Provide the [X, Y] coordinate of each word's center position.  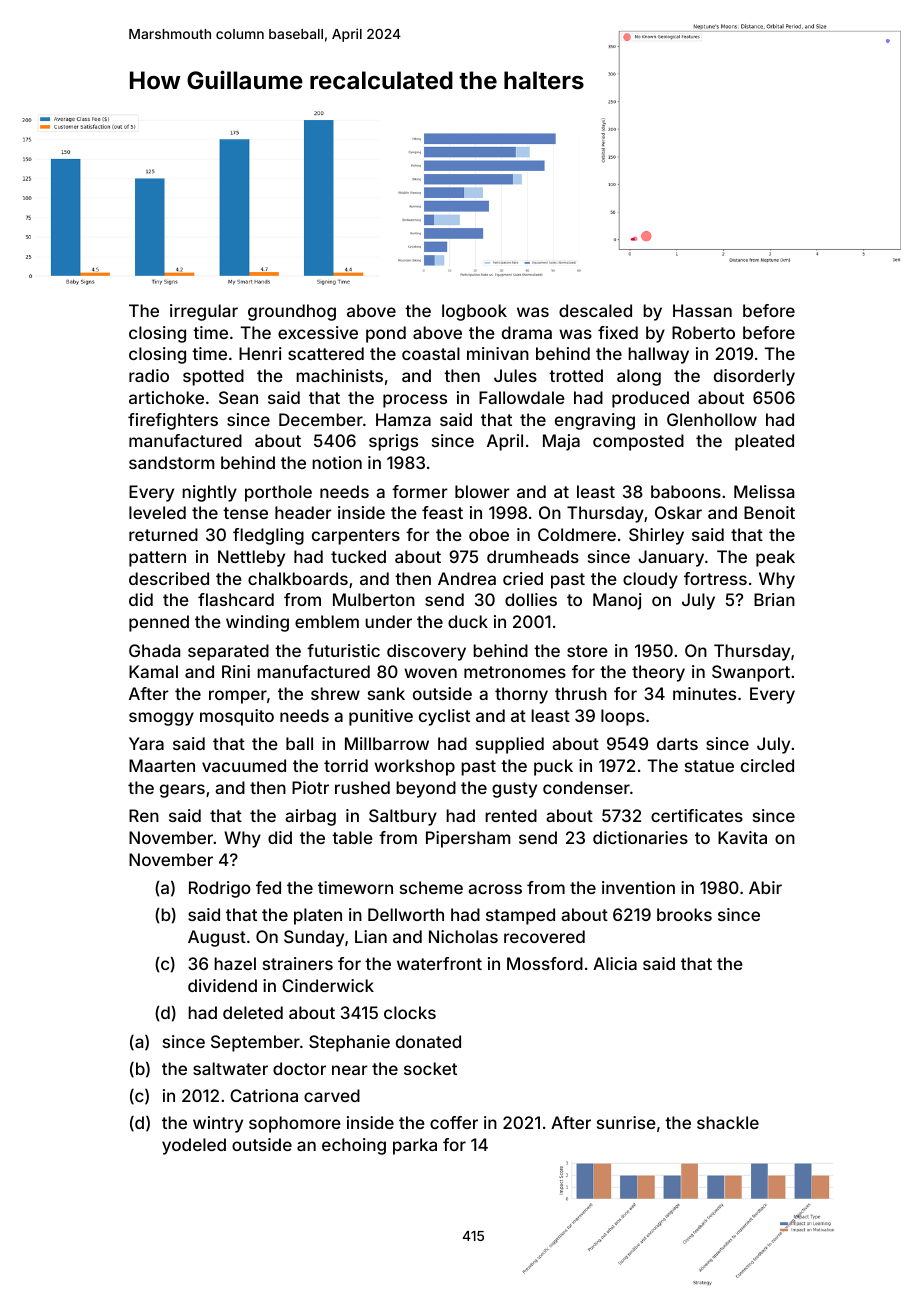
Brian [774, 599]
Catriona [264, 1095]
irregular [204, 312]
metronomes [515, 672]
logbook [474, 312]
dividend [222, 985]
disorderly [754, 377]
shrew [335, 693]
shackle [728, 1122]
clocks [410, 1012]
